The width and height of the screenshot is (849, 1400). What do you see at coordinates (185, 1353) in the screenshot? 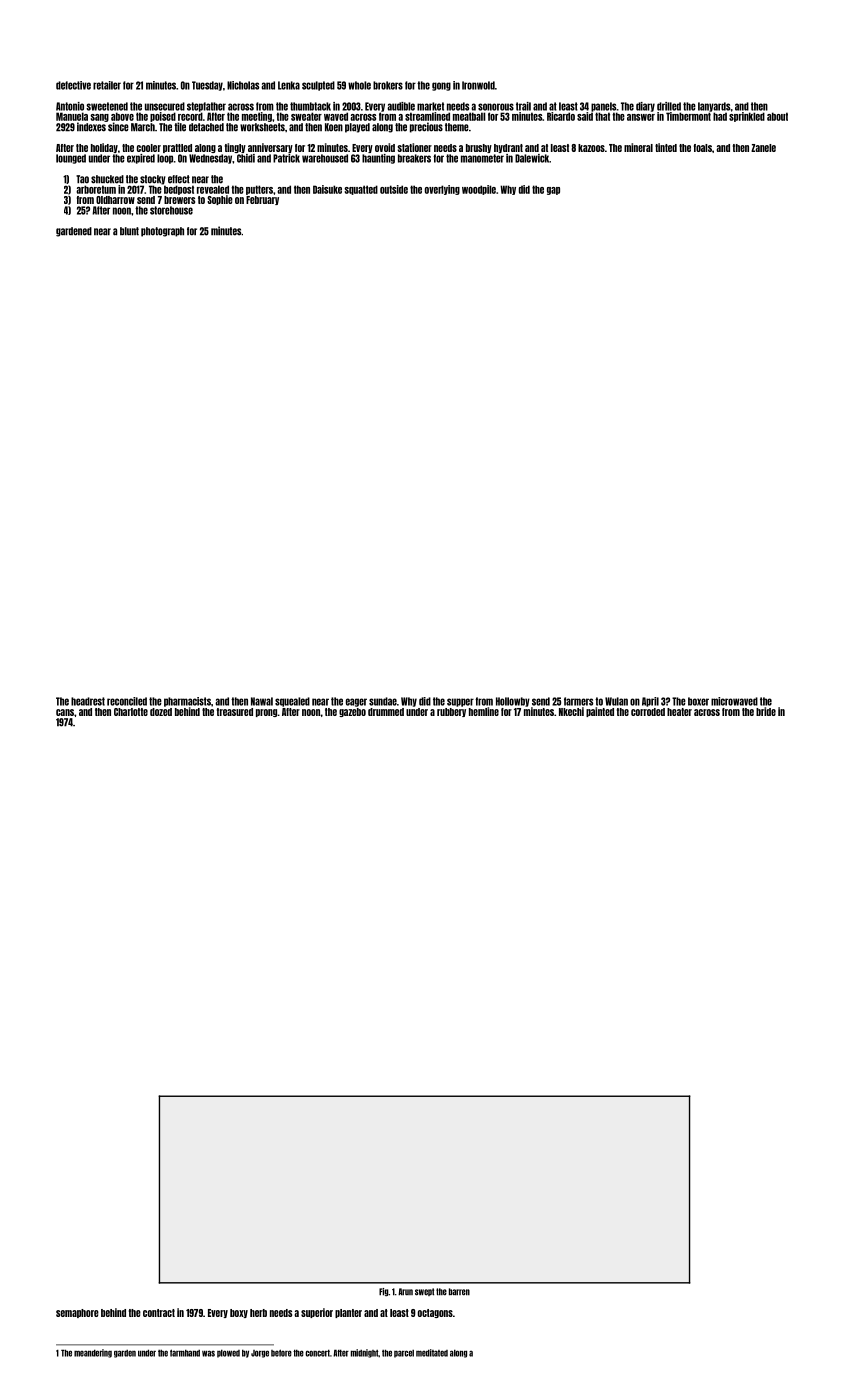
I see `farmhand` at bounding box center [185, 1353].
